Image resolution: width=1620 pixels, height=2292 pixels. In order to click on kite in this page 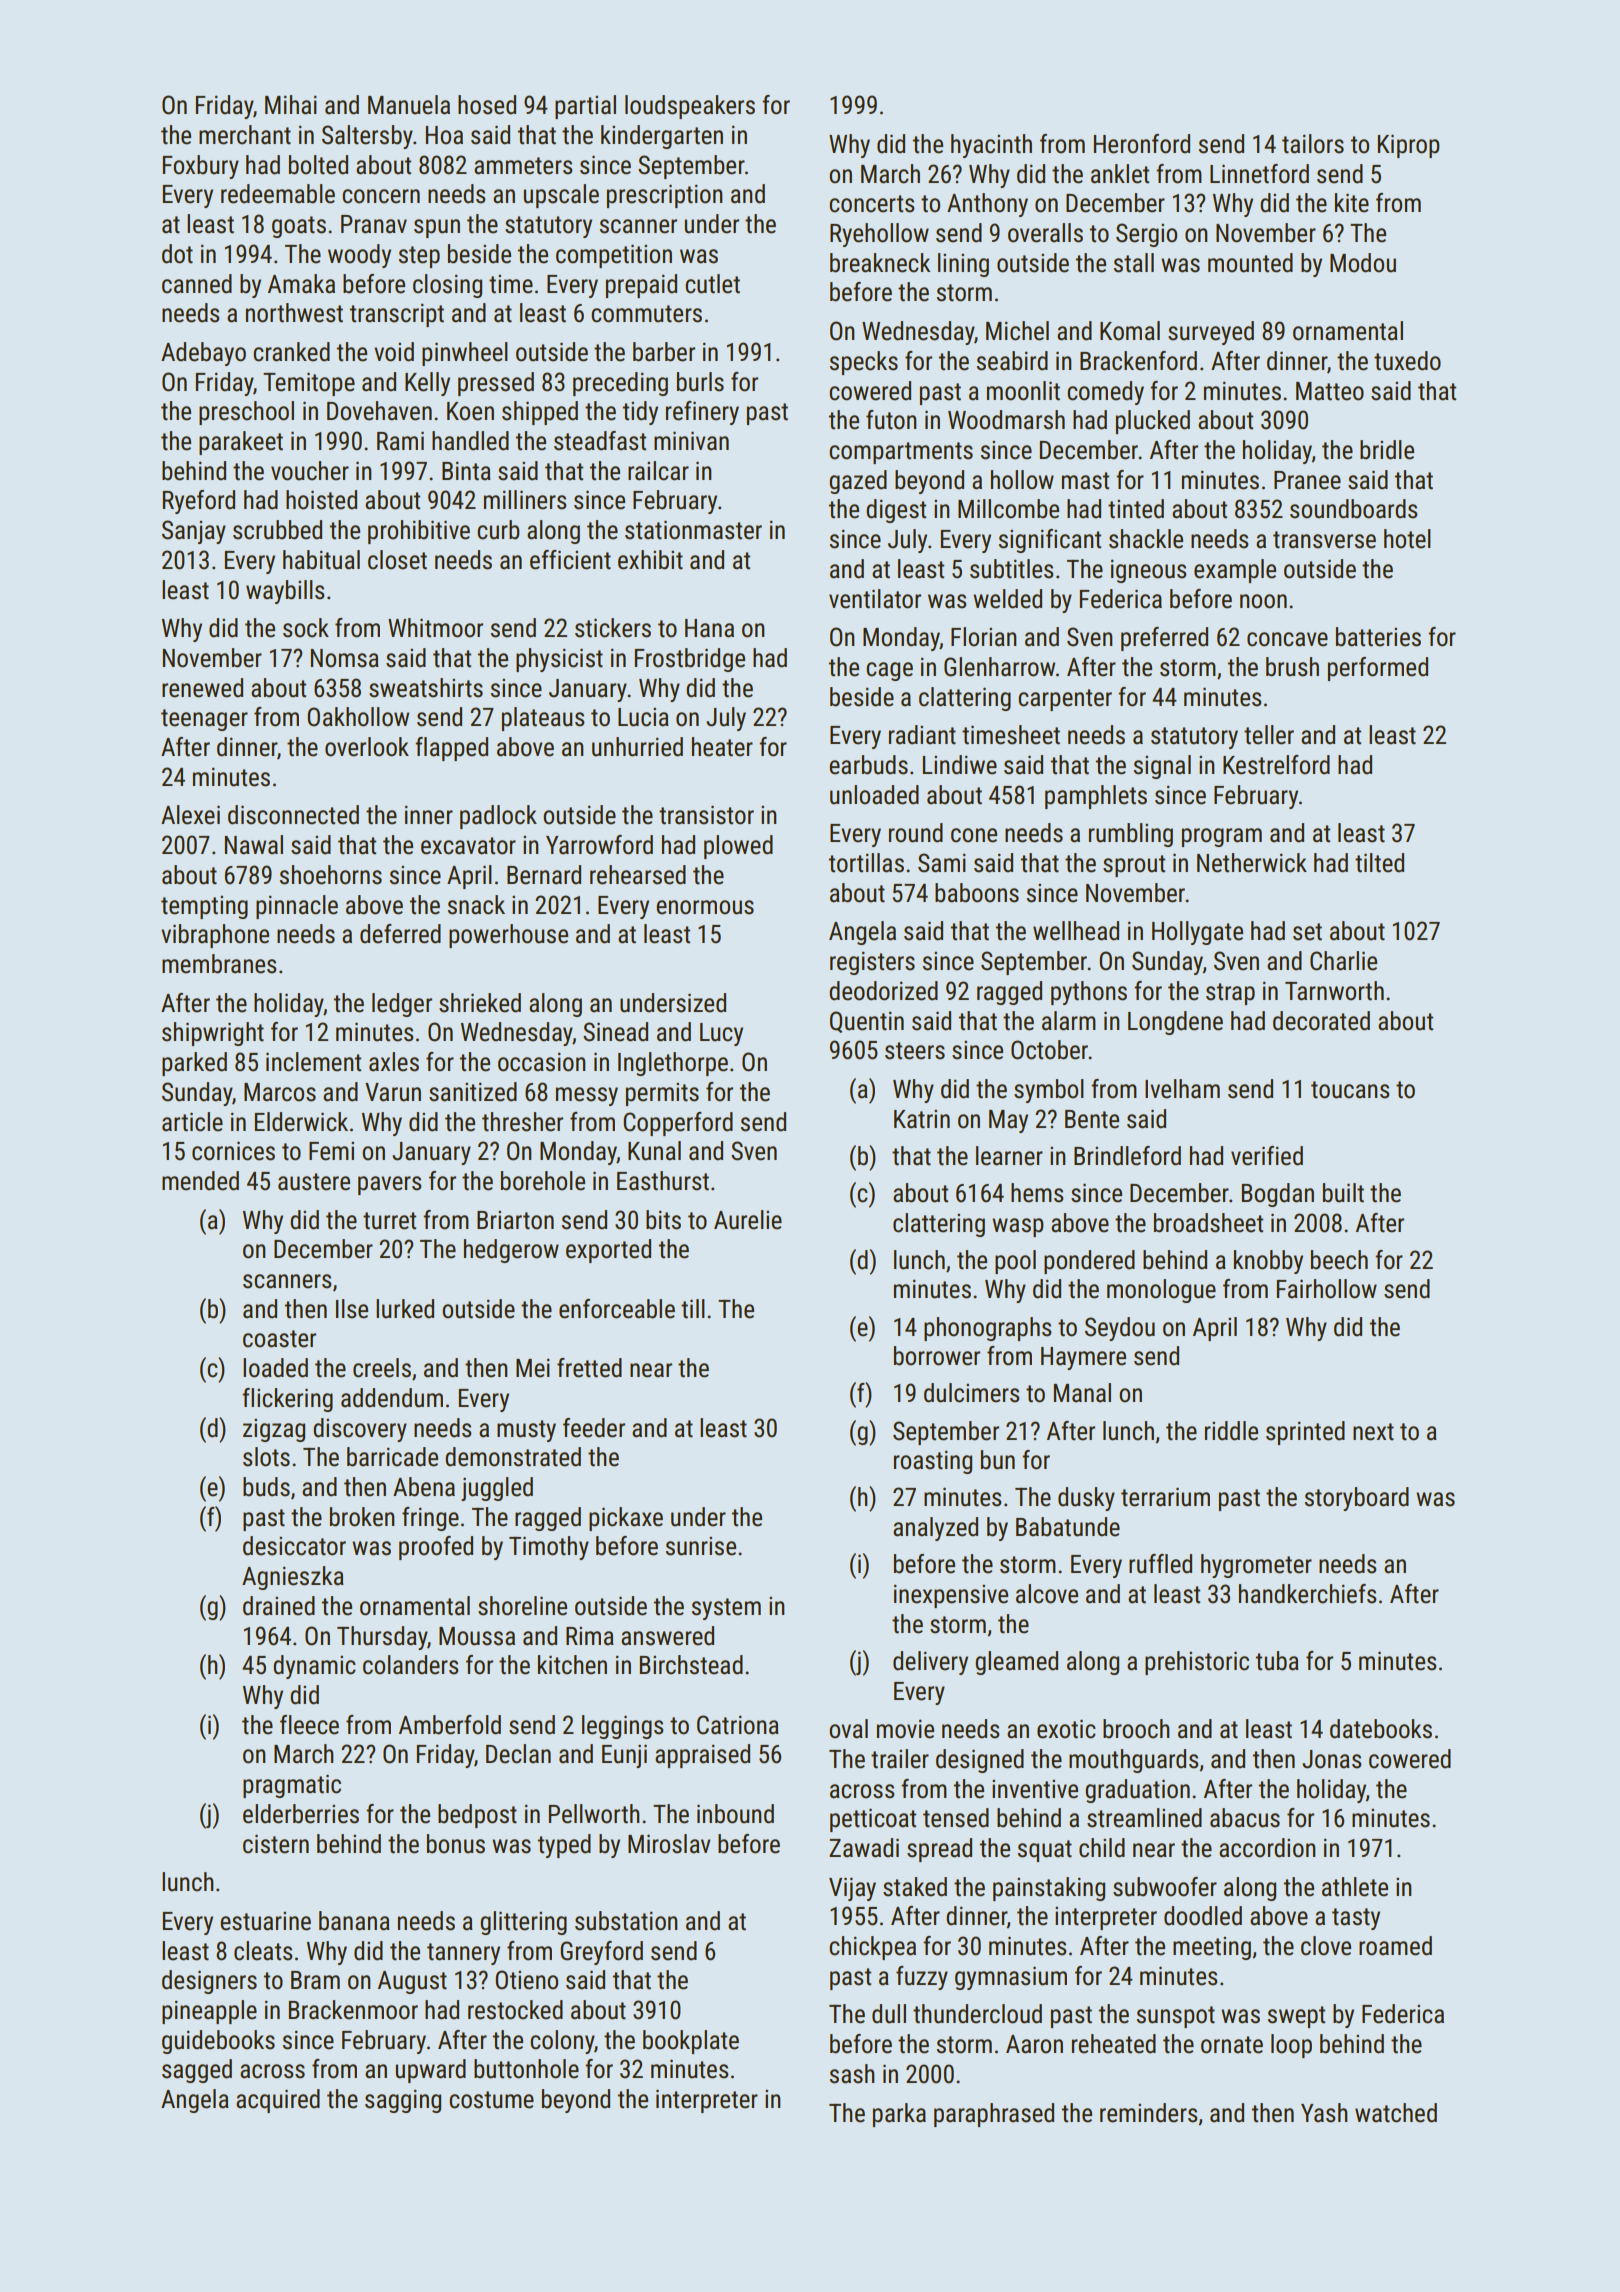, I will do `click(1352, 203)`.
